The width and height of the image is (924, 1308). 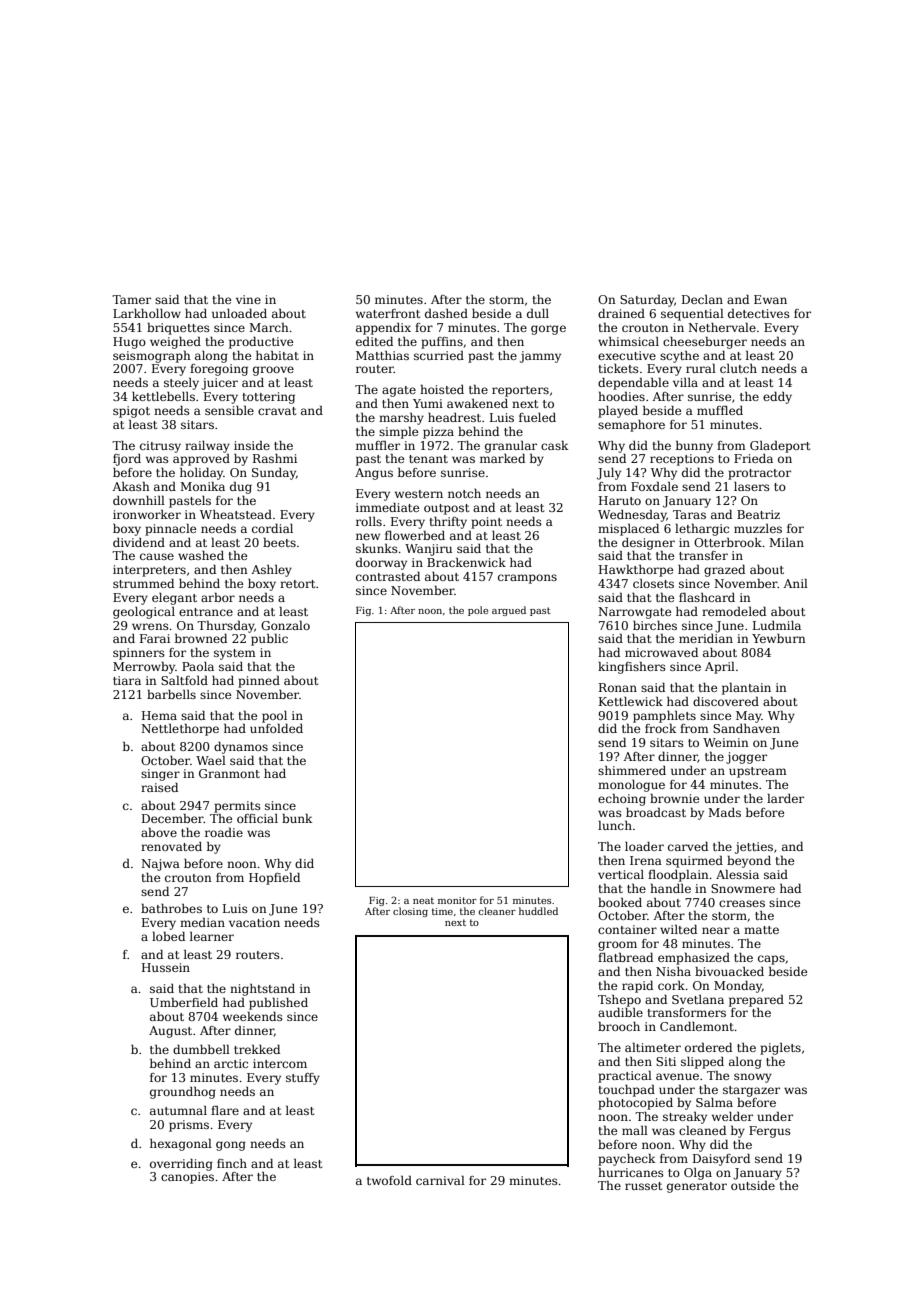 I want to click on Sunday, so click(x=274, y=474).
